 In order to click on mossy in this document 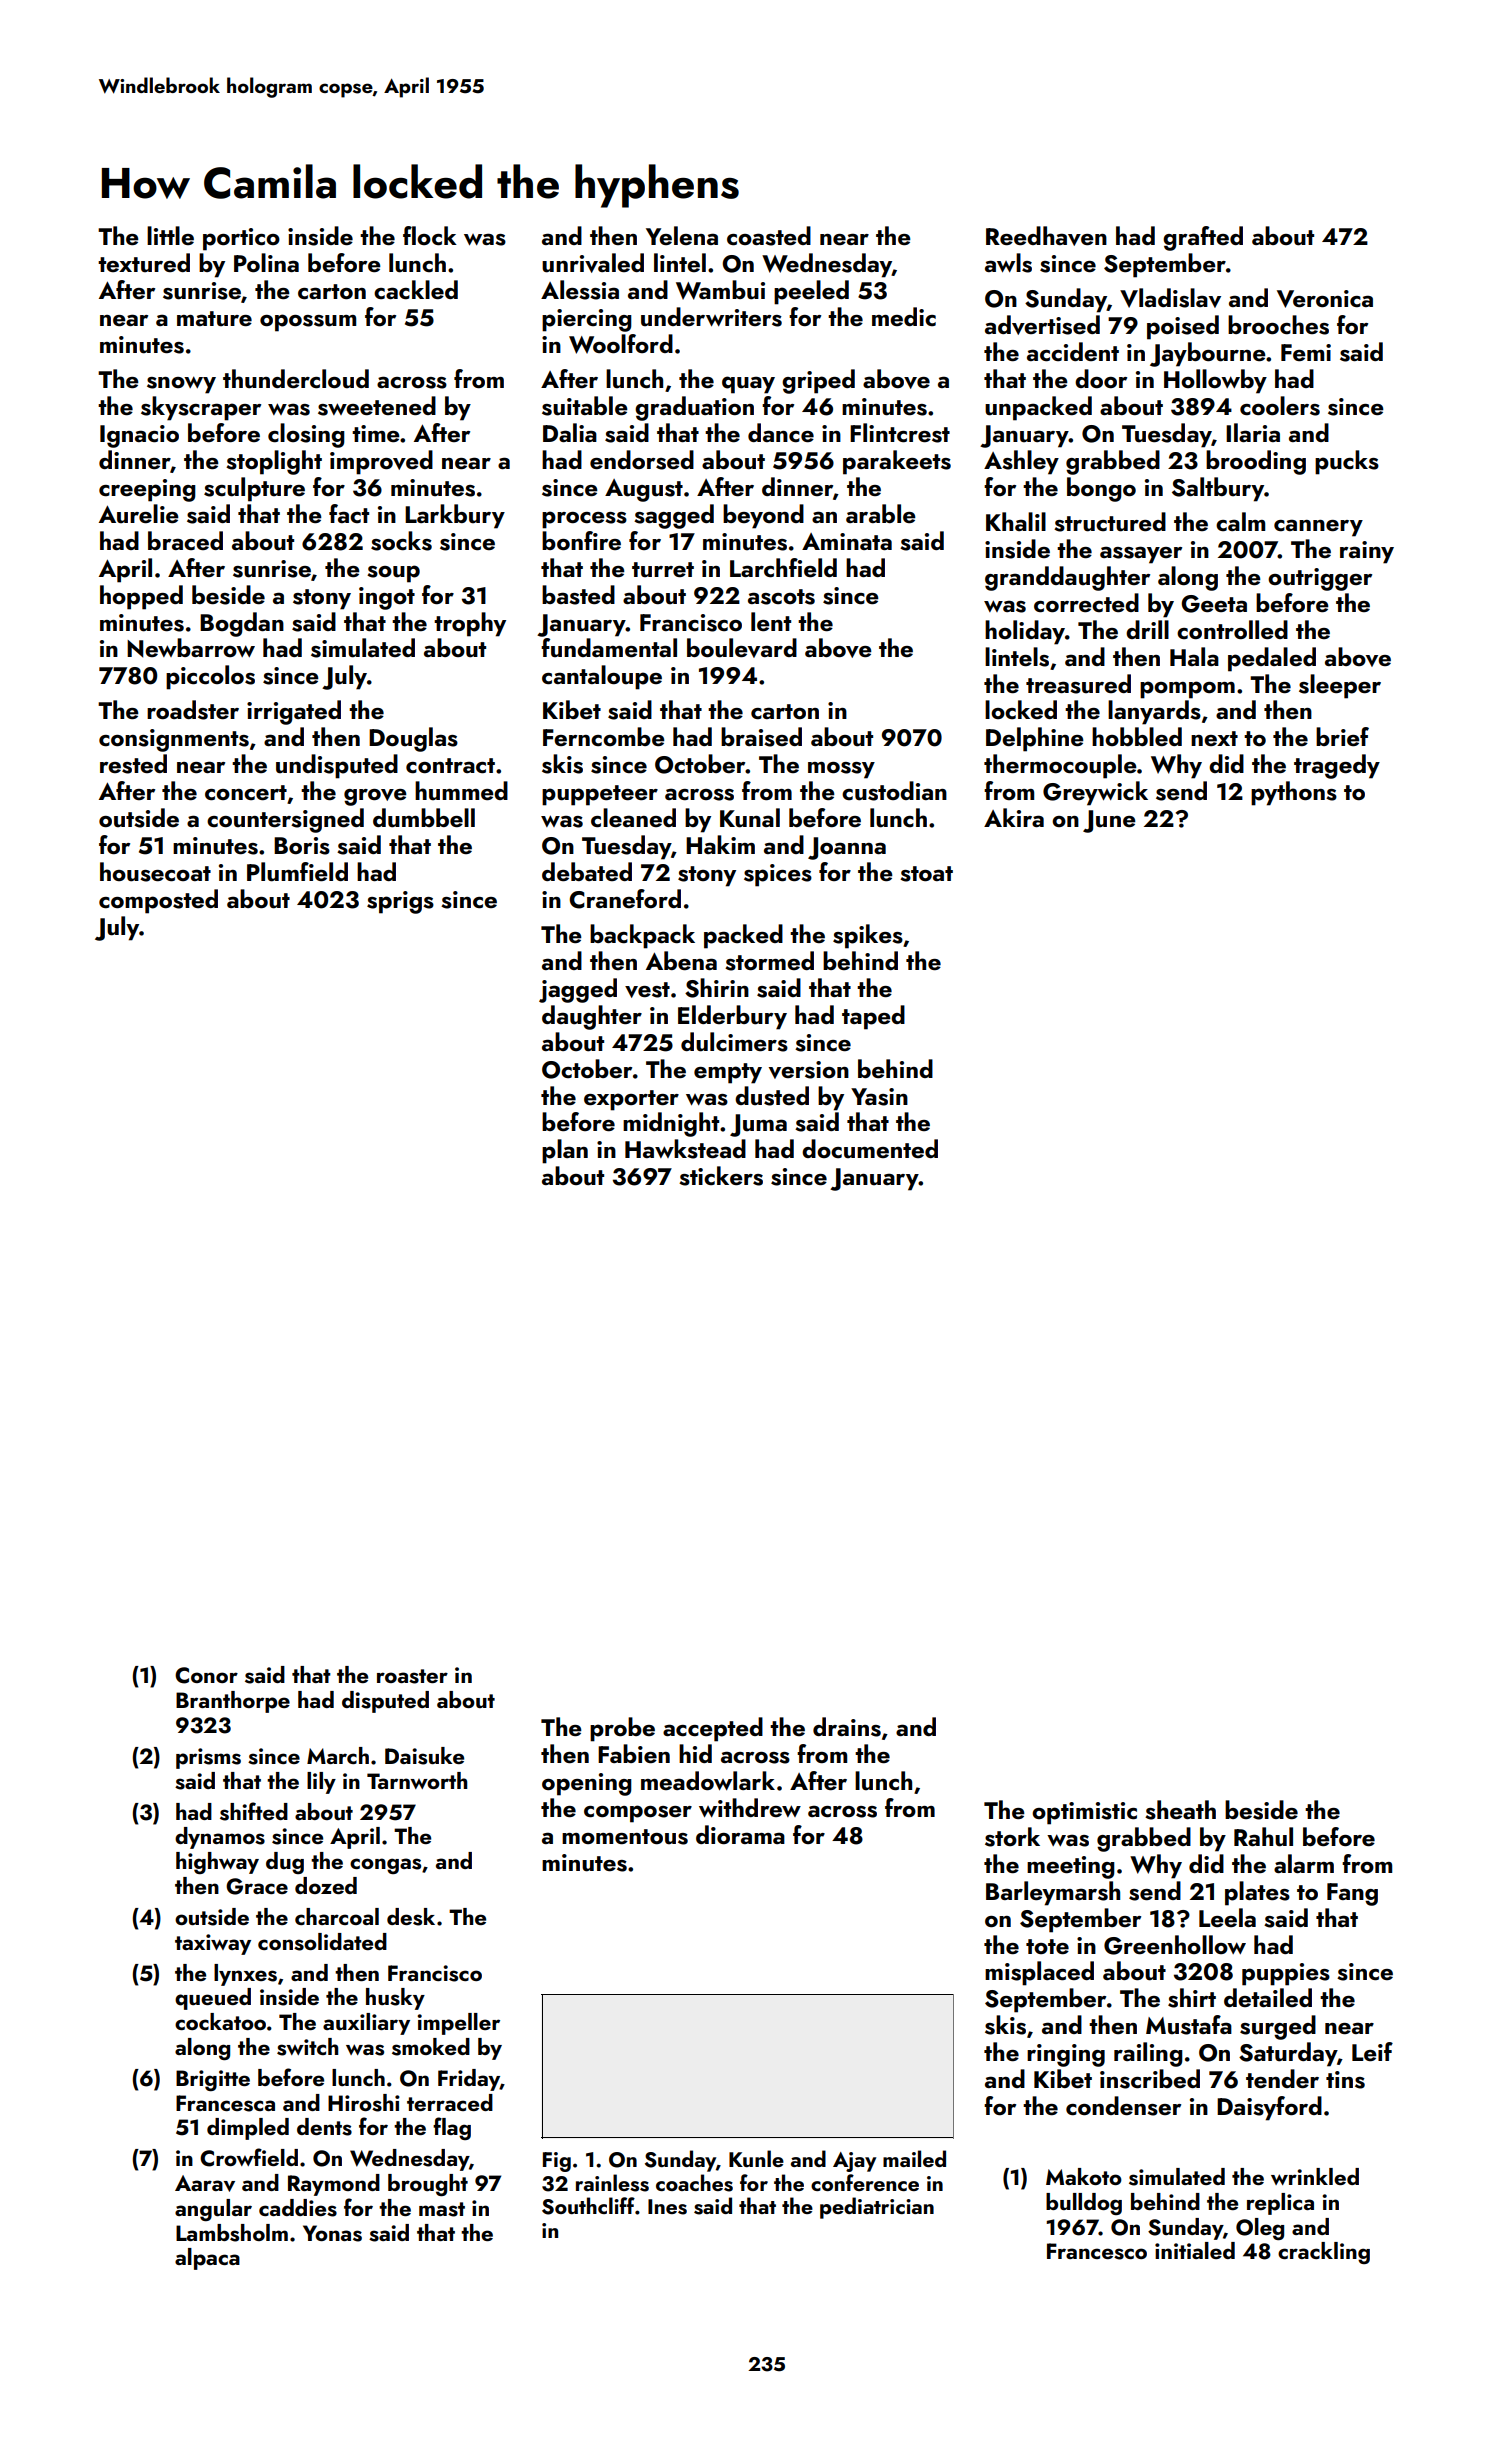, I will do `click(841, 770)`.
